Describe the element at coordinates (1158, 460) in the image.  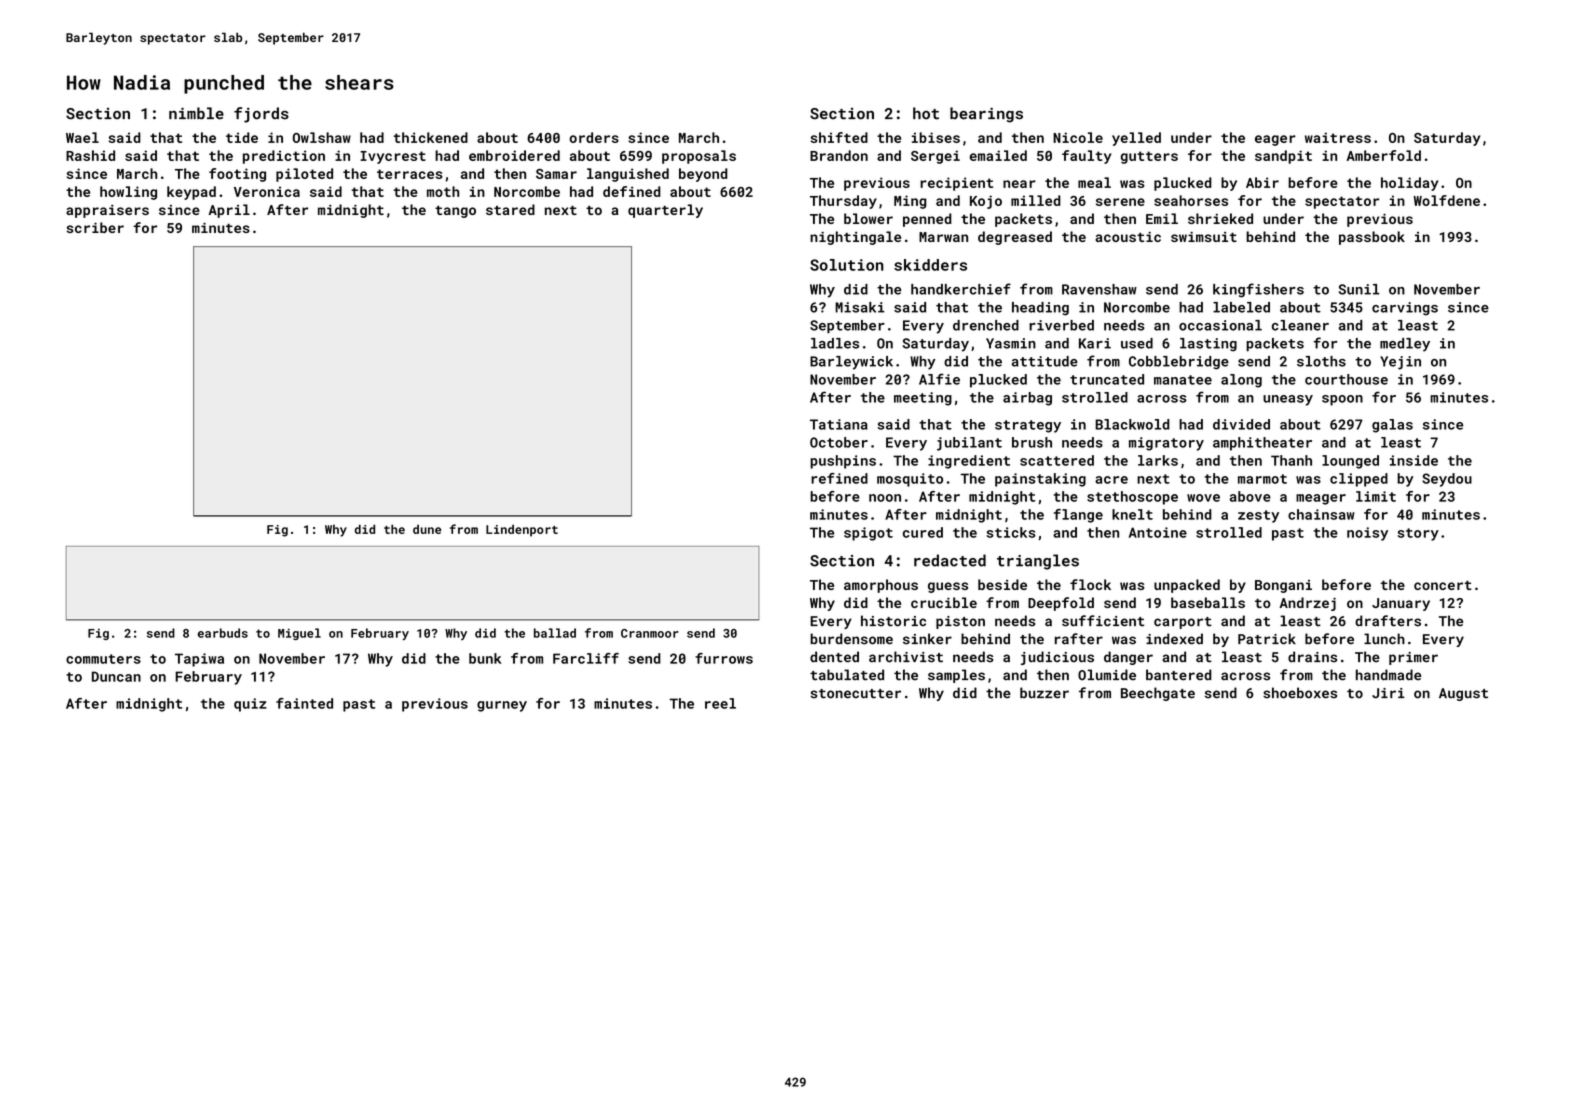
I see `larks` at that location.
